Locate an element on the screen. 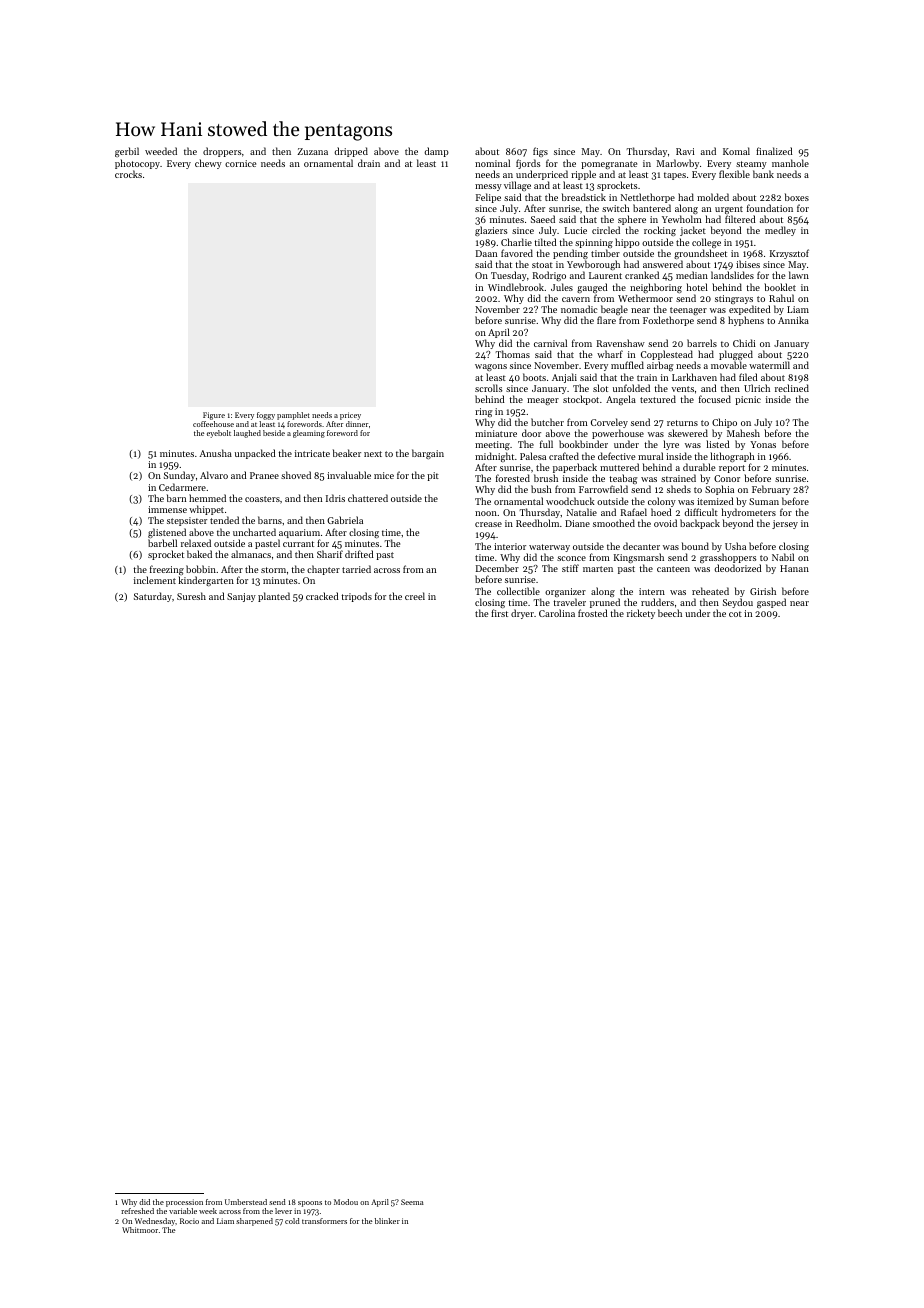 The image size is (924, 1308). dinner is located at coordinates (357, 424).
